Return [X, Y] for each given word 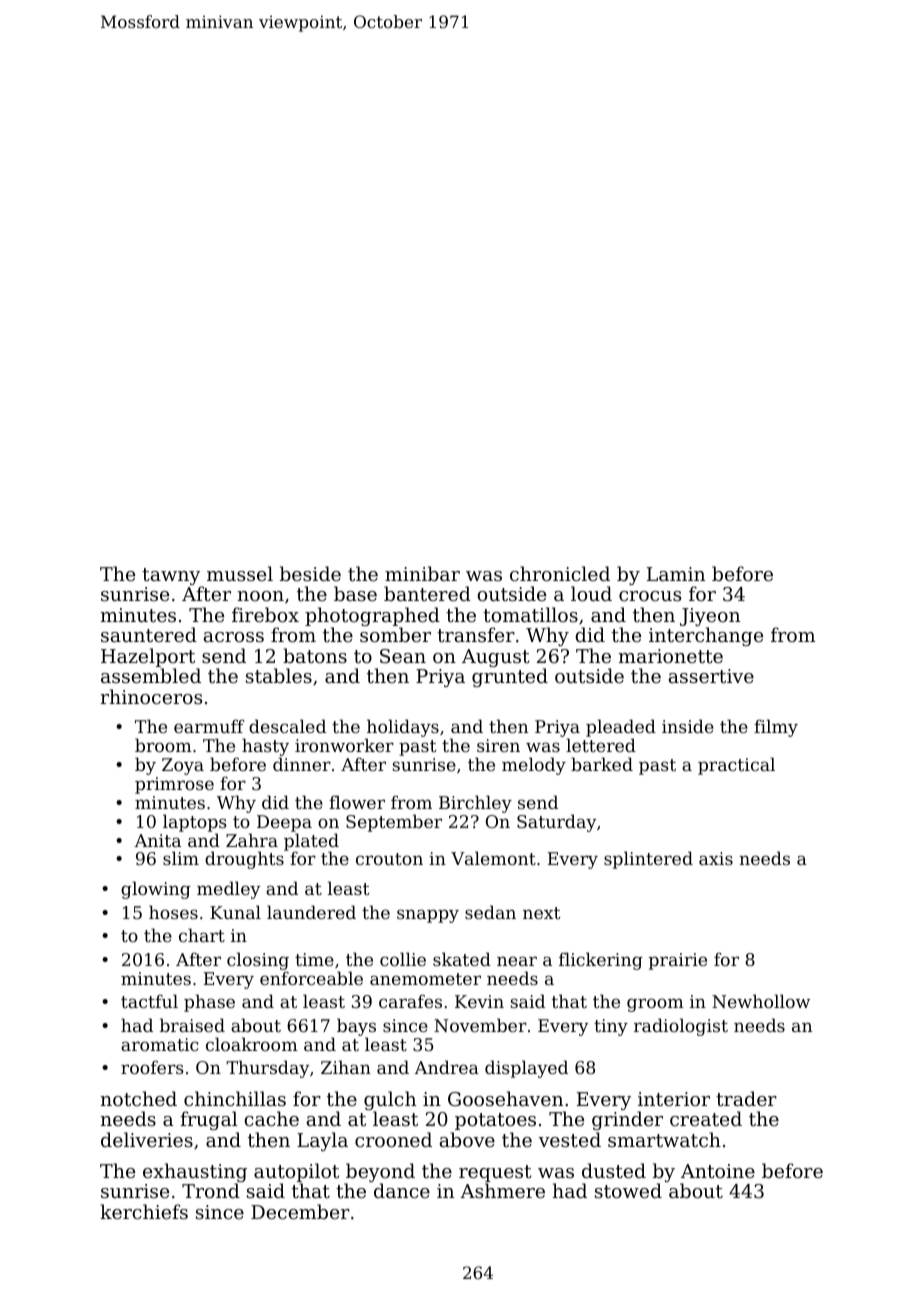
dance [402, 1190]
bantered [427, 593]
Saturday [557, 823]
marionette [670, 656]
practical [736, 766]
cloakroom [252, 1044]
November [480, 1025]
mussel [240, 573]
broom [163, 745]
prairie [678, 961]
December [300, 1211]
